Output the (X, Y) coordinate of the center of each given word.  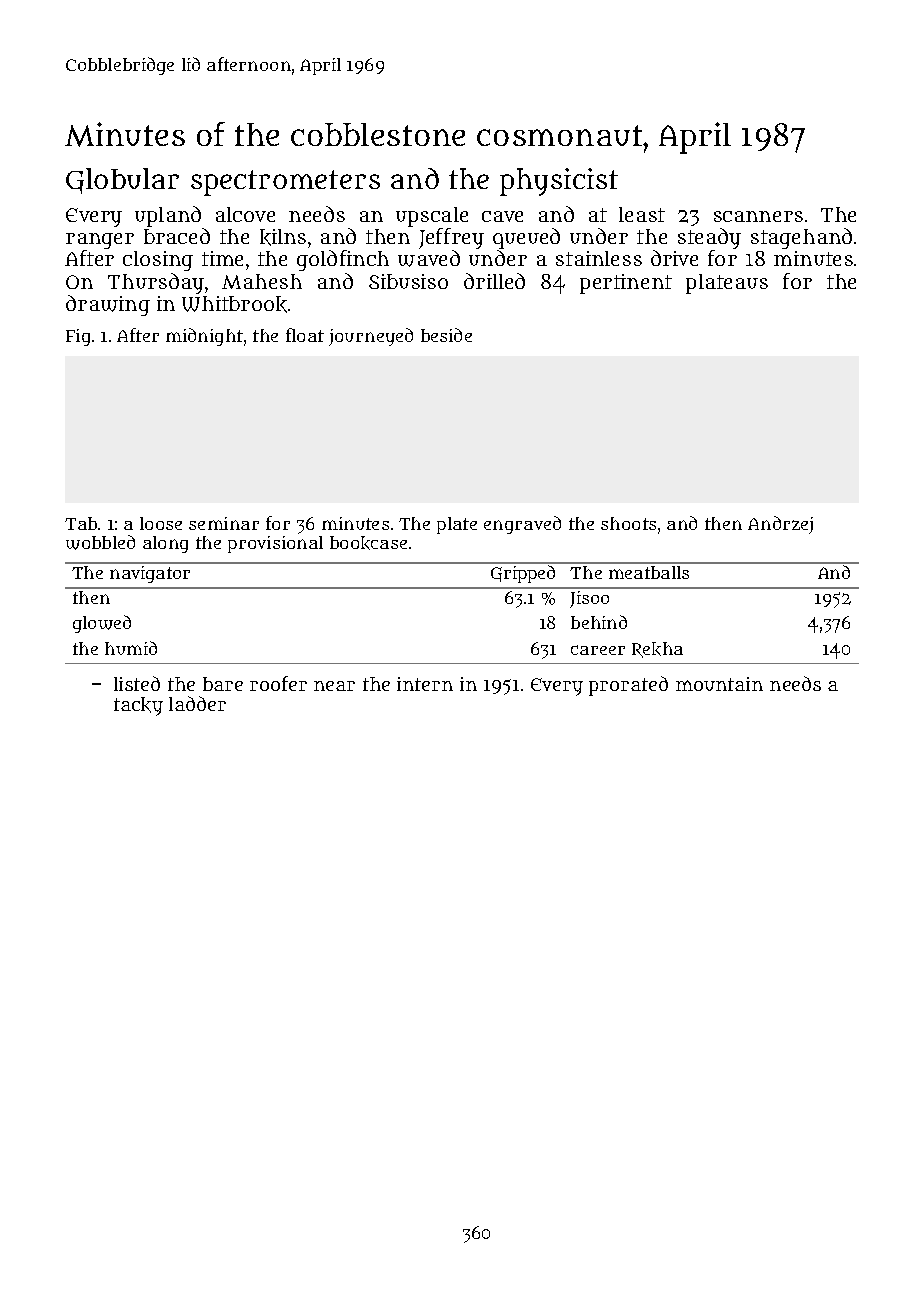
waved (429, 258)
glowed (102, 624)
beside (446, 335)
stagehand (801, 238)
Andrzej (780, 525)
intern (425, 684)
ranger (100, 241)
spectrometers (285, 183)
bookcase (368, 543)
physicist (559, 182)
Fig (78, 337)
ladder (197, 703)
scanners (758, 216)
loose (161, 523)
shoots (628, 523)
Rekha (657, 650)
